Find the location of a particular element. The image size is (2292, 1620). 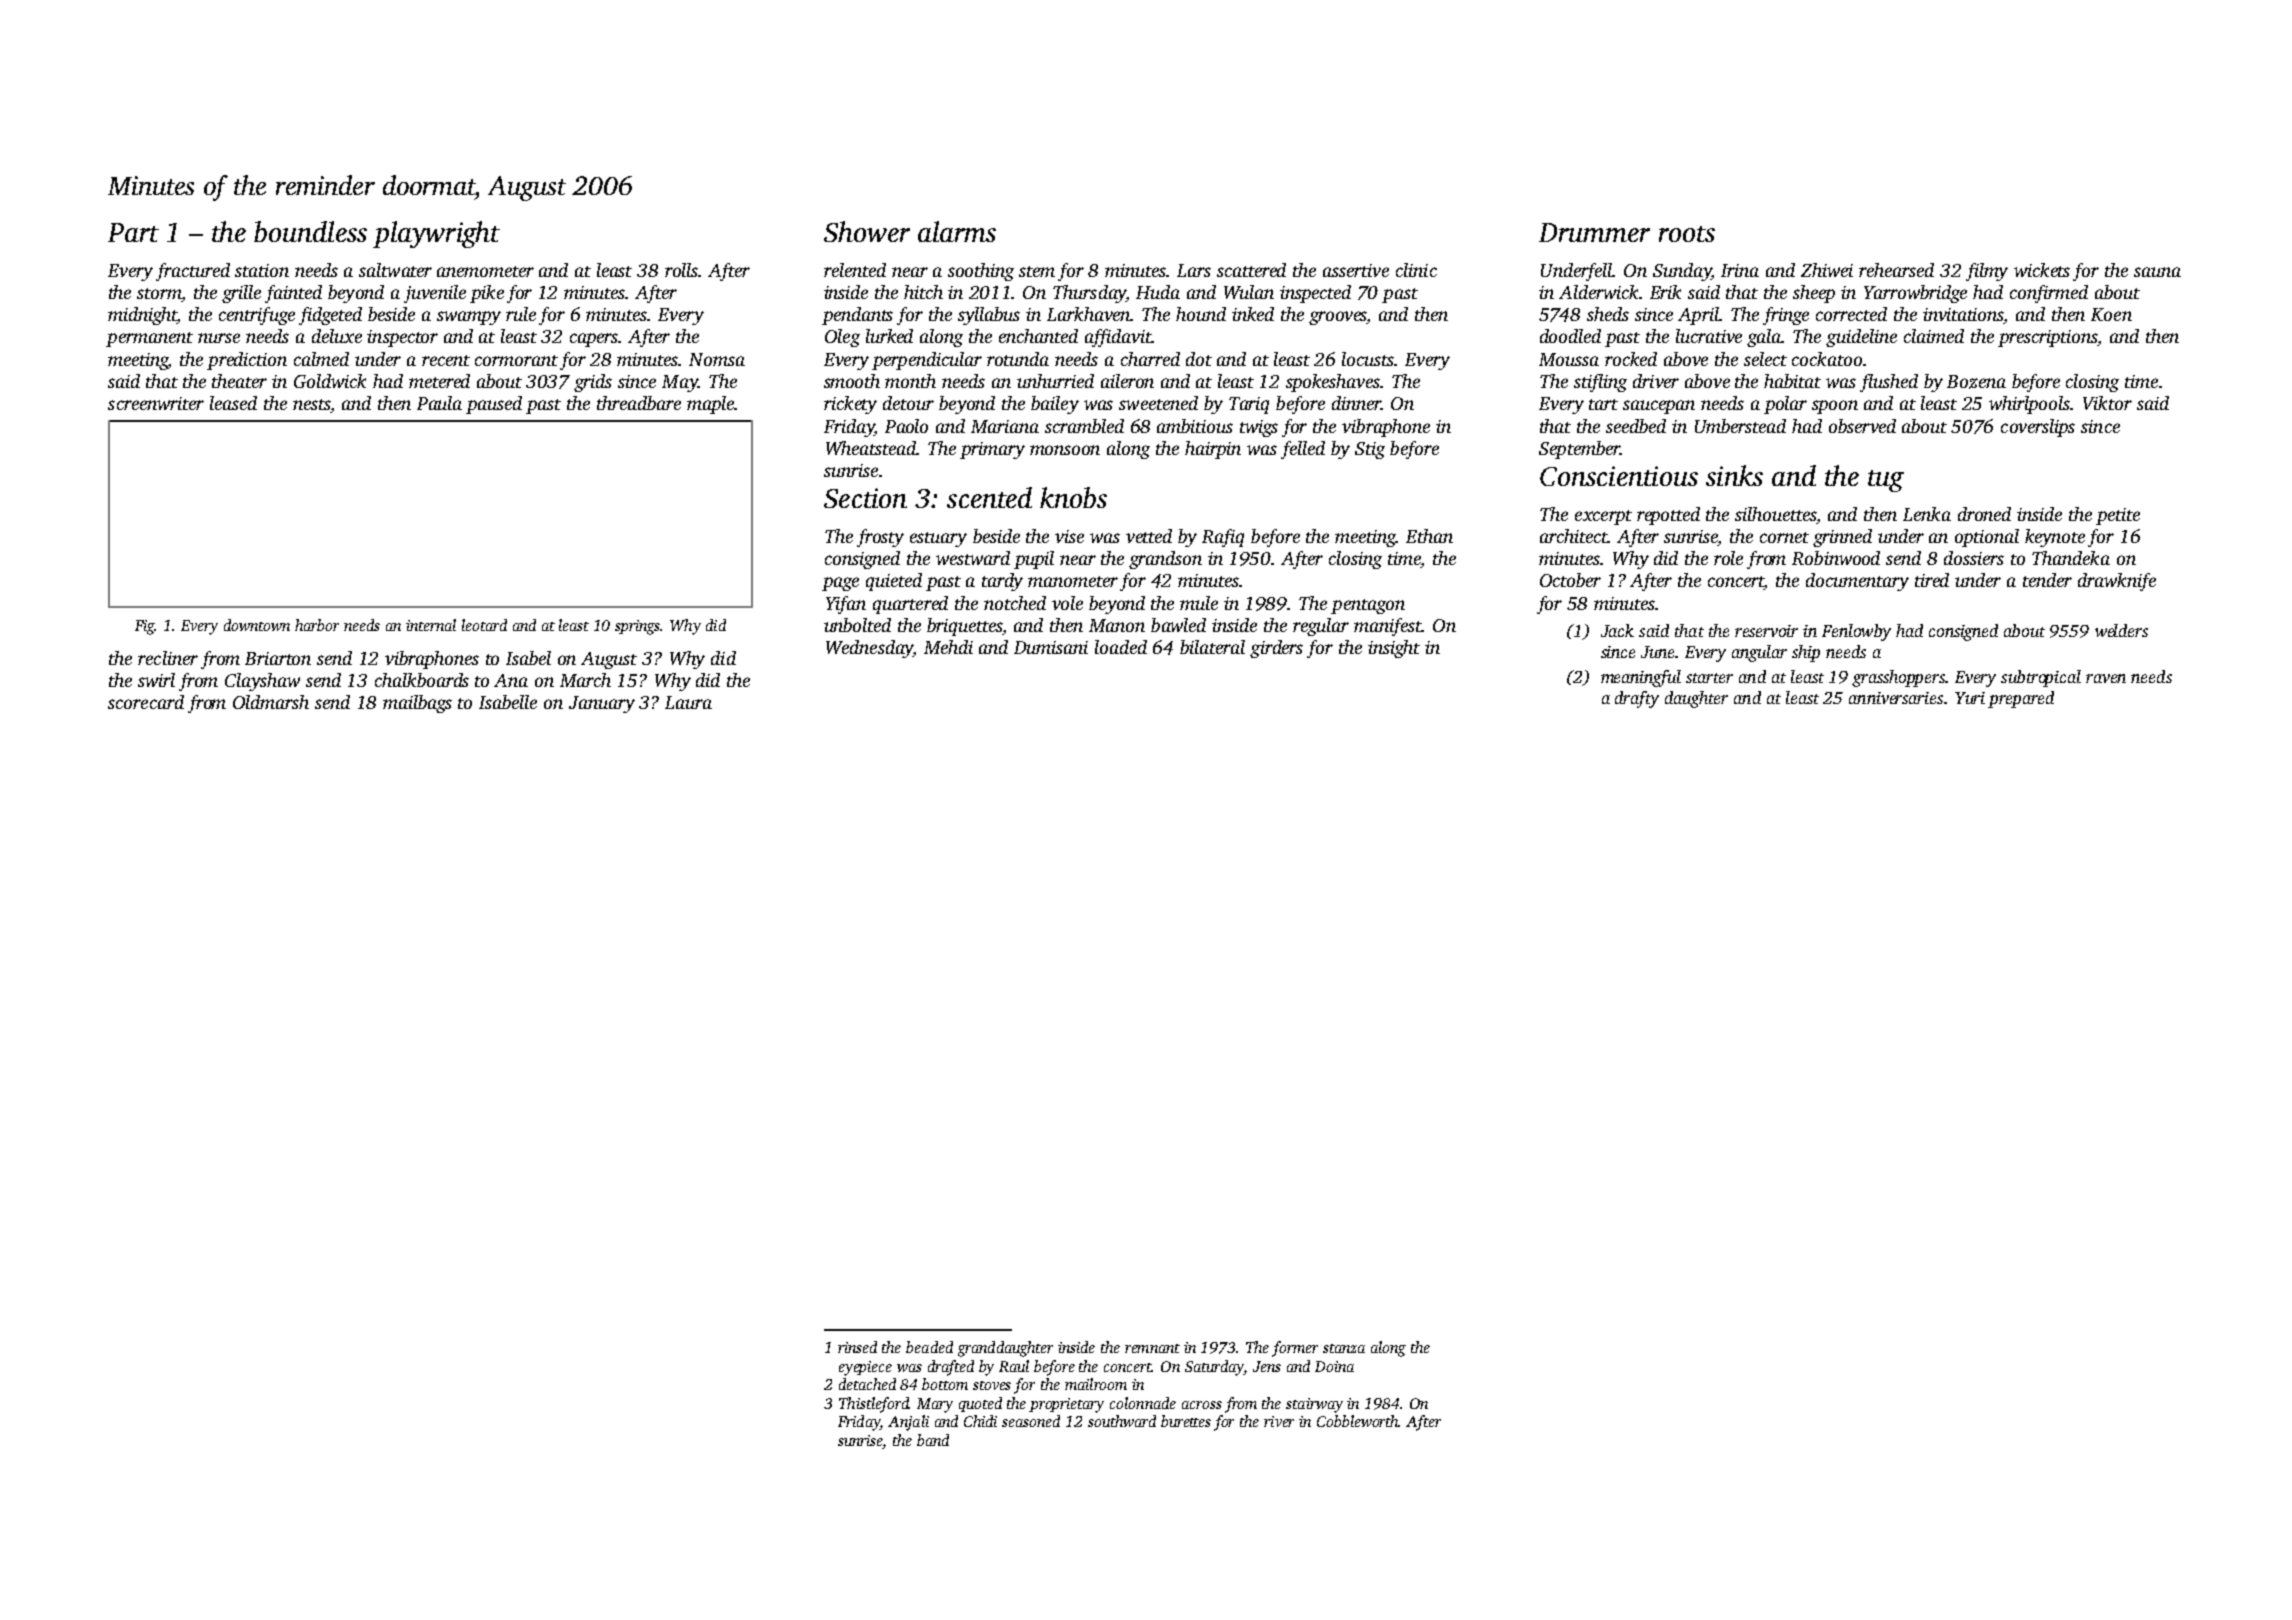

band is located at coordinates (933, 1440).
